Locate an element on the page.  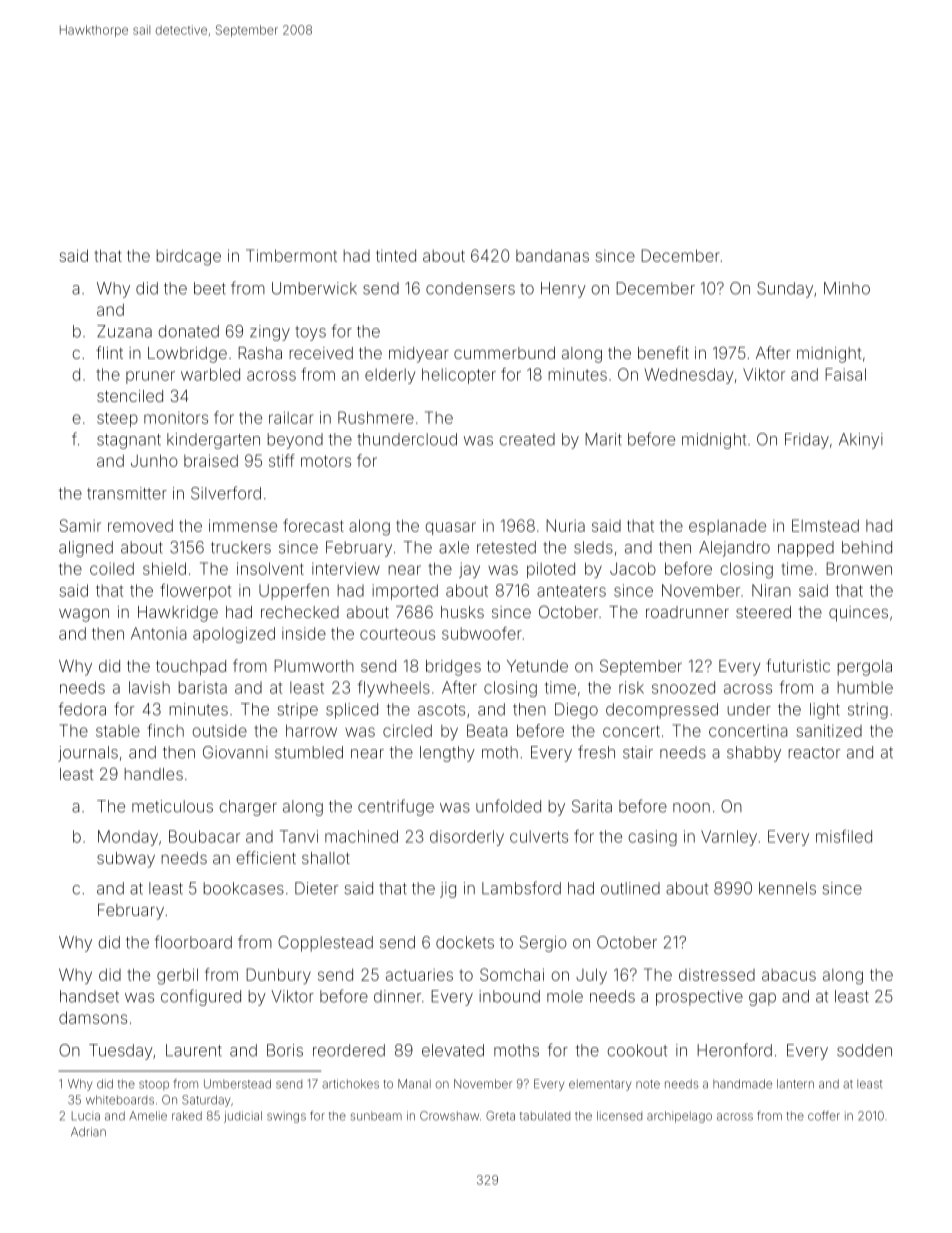
birdcage is located at coordinates (189, 257).
